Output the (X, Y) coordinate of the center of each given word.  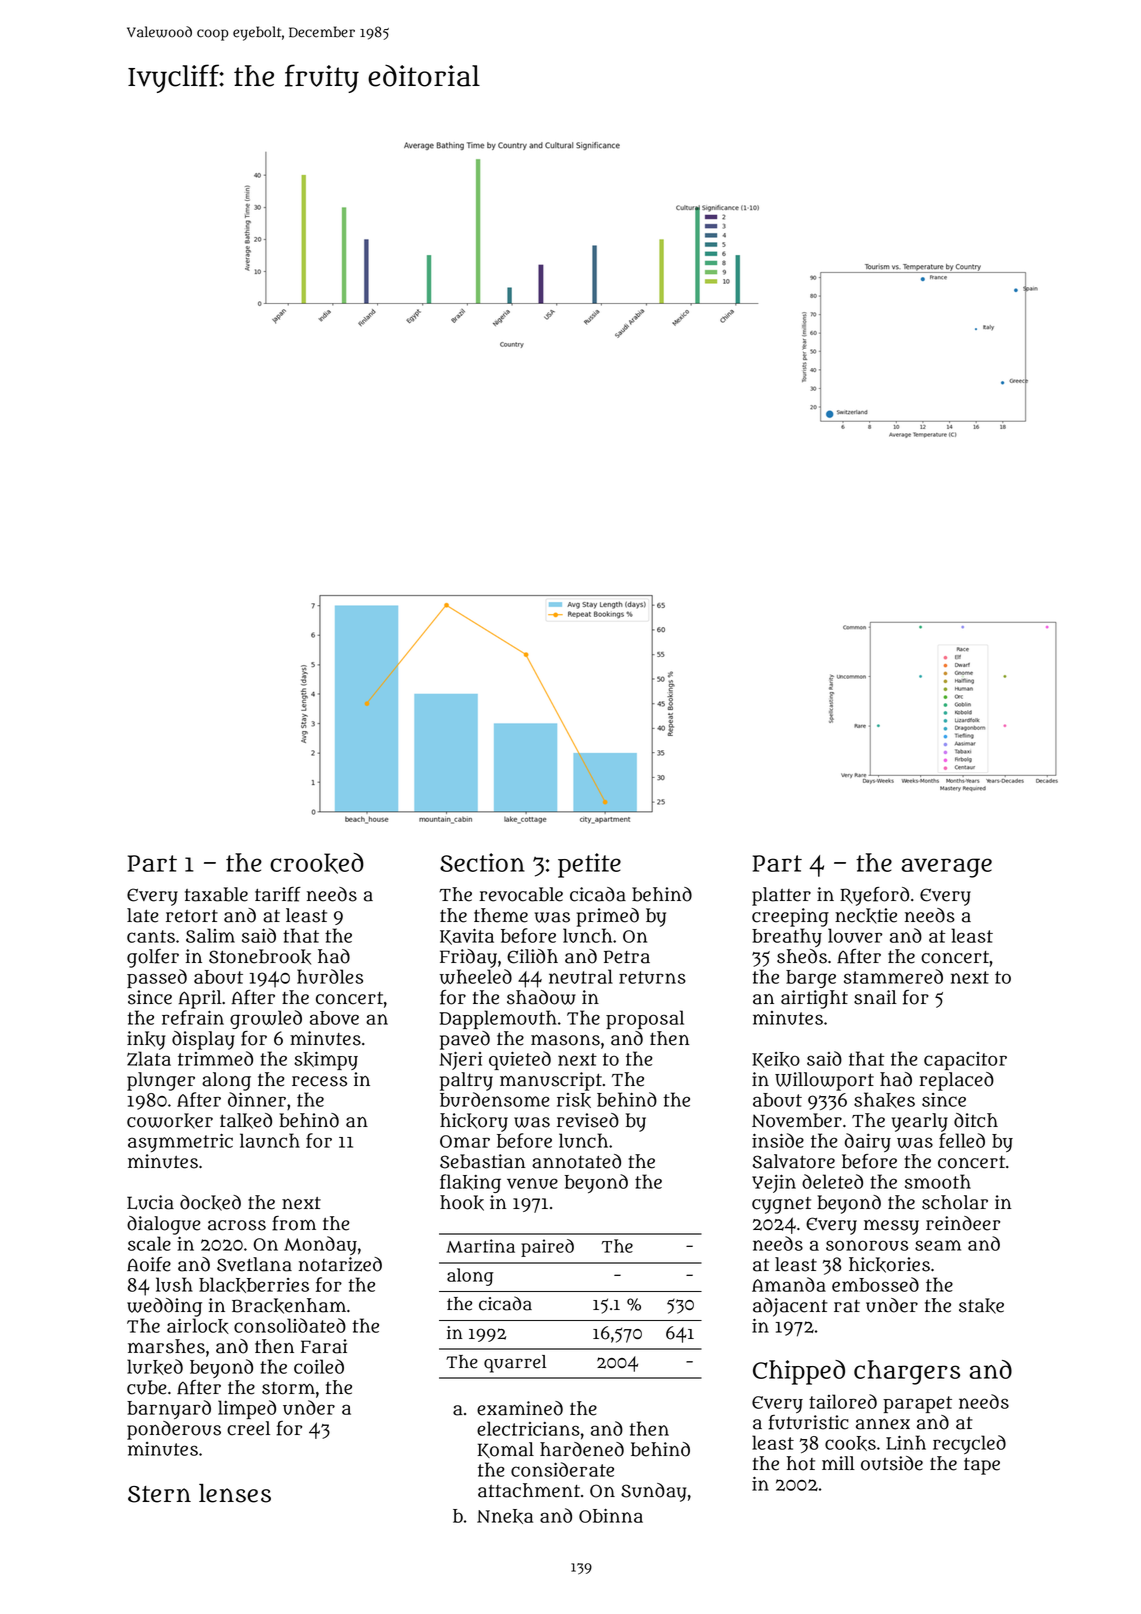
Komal (506, 1450)
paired (547, 1248)
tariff (278, 894)
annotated (576, 1161)
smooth (938, 1181)
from (294, 1223)
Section (482, 862)
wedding (164, 1307)
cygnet (781, 1205)
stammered (893, 976)
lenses (235, 1493)
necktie (866, 916)
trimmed (215, 1058)
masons (565, 1040)
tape (982, 1466)
